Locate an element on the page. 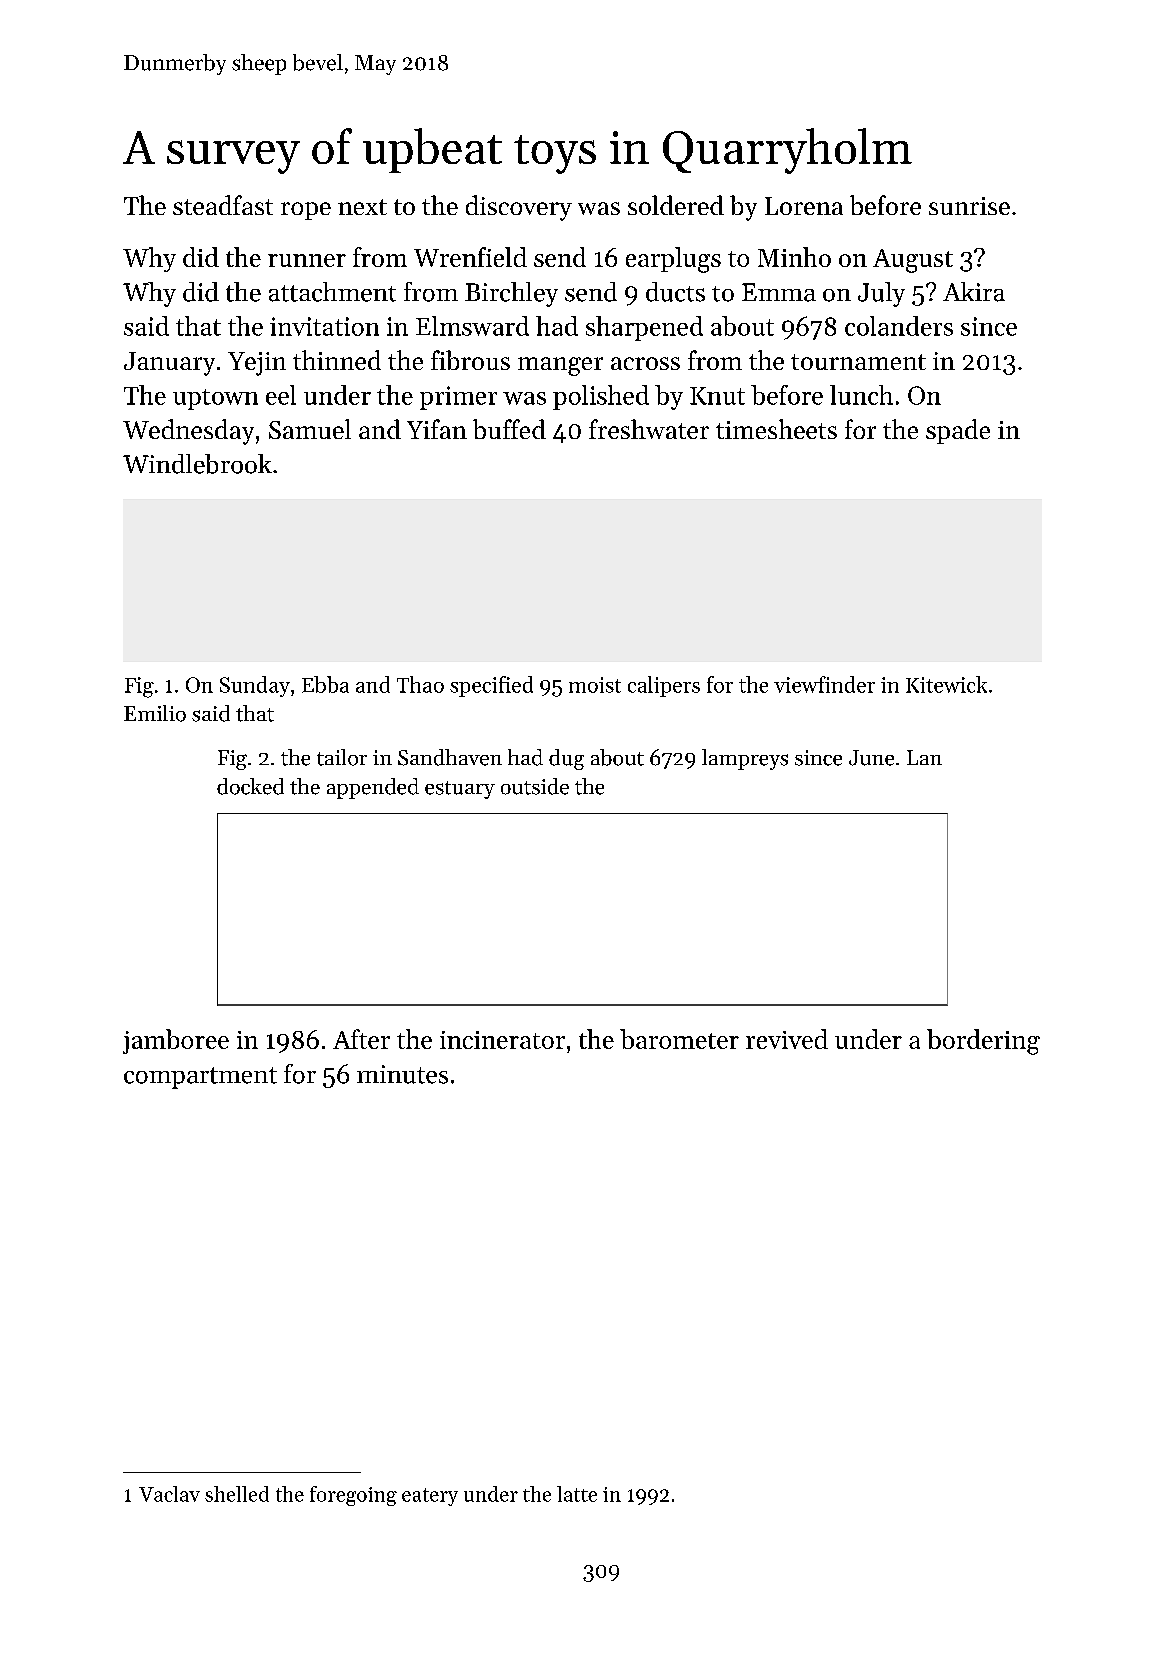 This image has height=1654, width=1165. earplugs is located at coordinates (673, 260).
